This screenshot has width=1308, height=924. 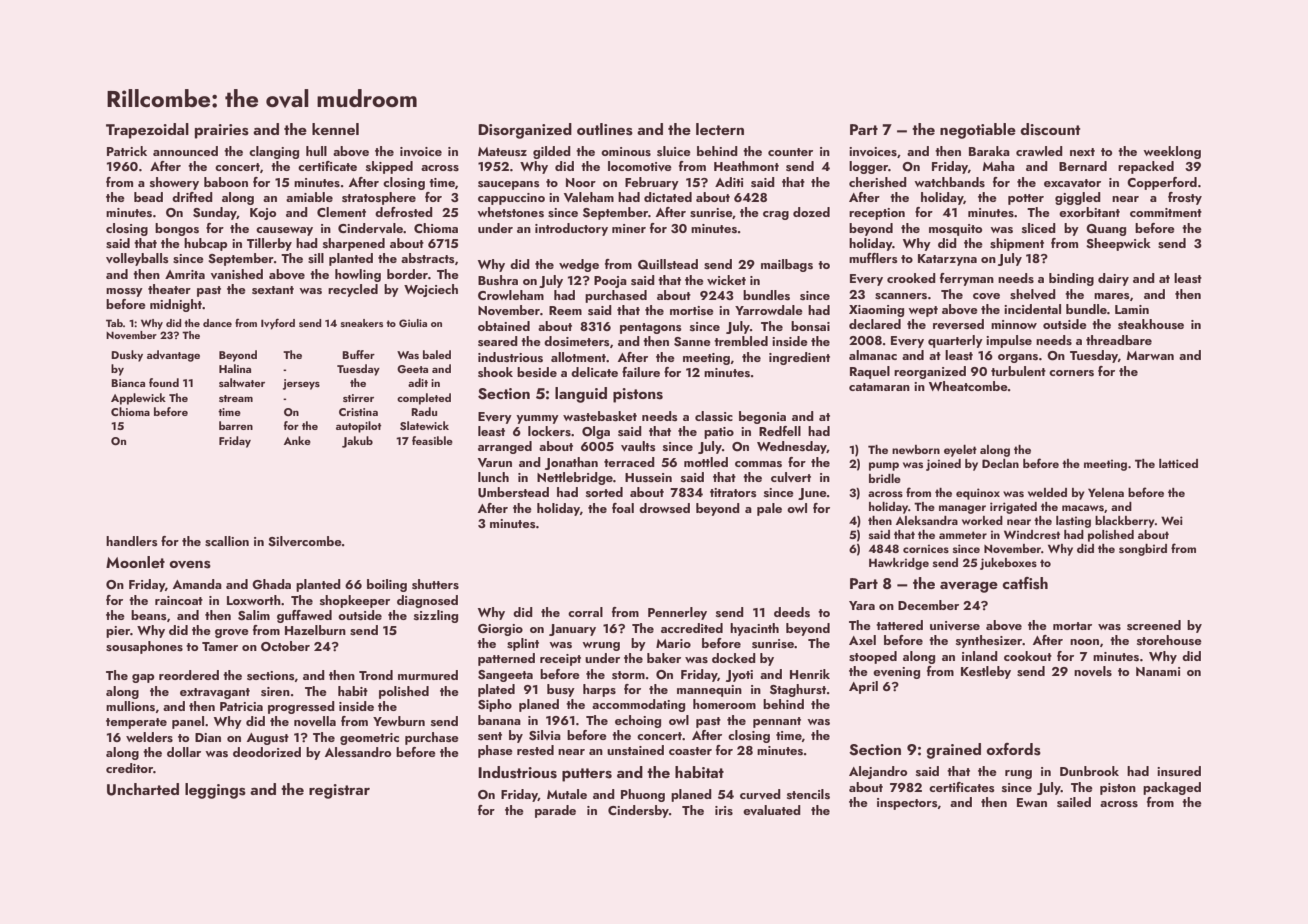 What do you see at coordinates (525, 131) in the screenshot?
I see `Disorganized` at bounding box center [525, 131].
